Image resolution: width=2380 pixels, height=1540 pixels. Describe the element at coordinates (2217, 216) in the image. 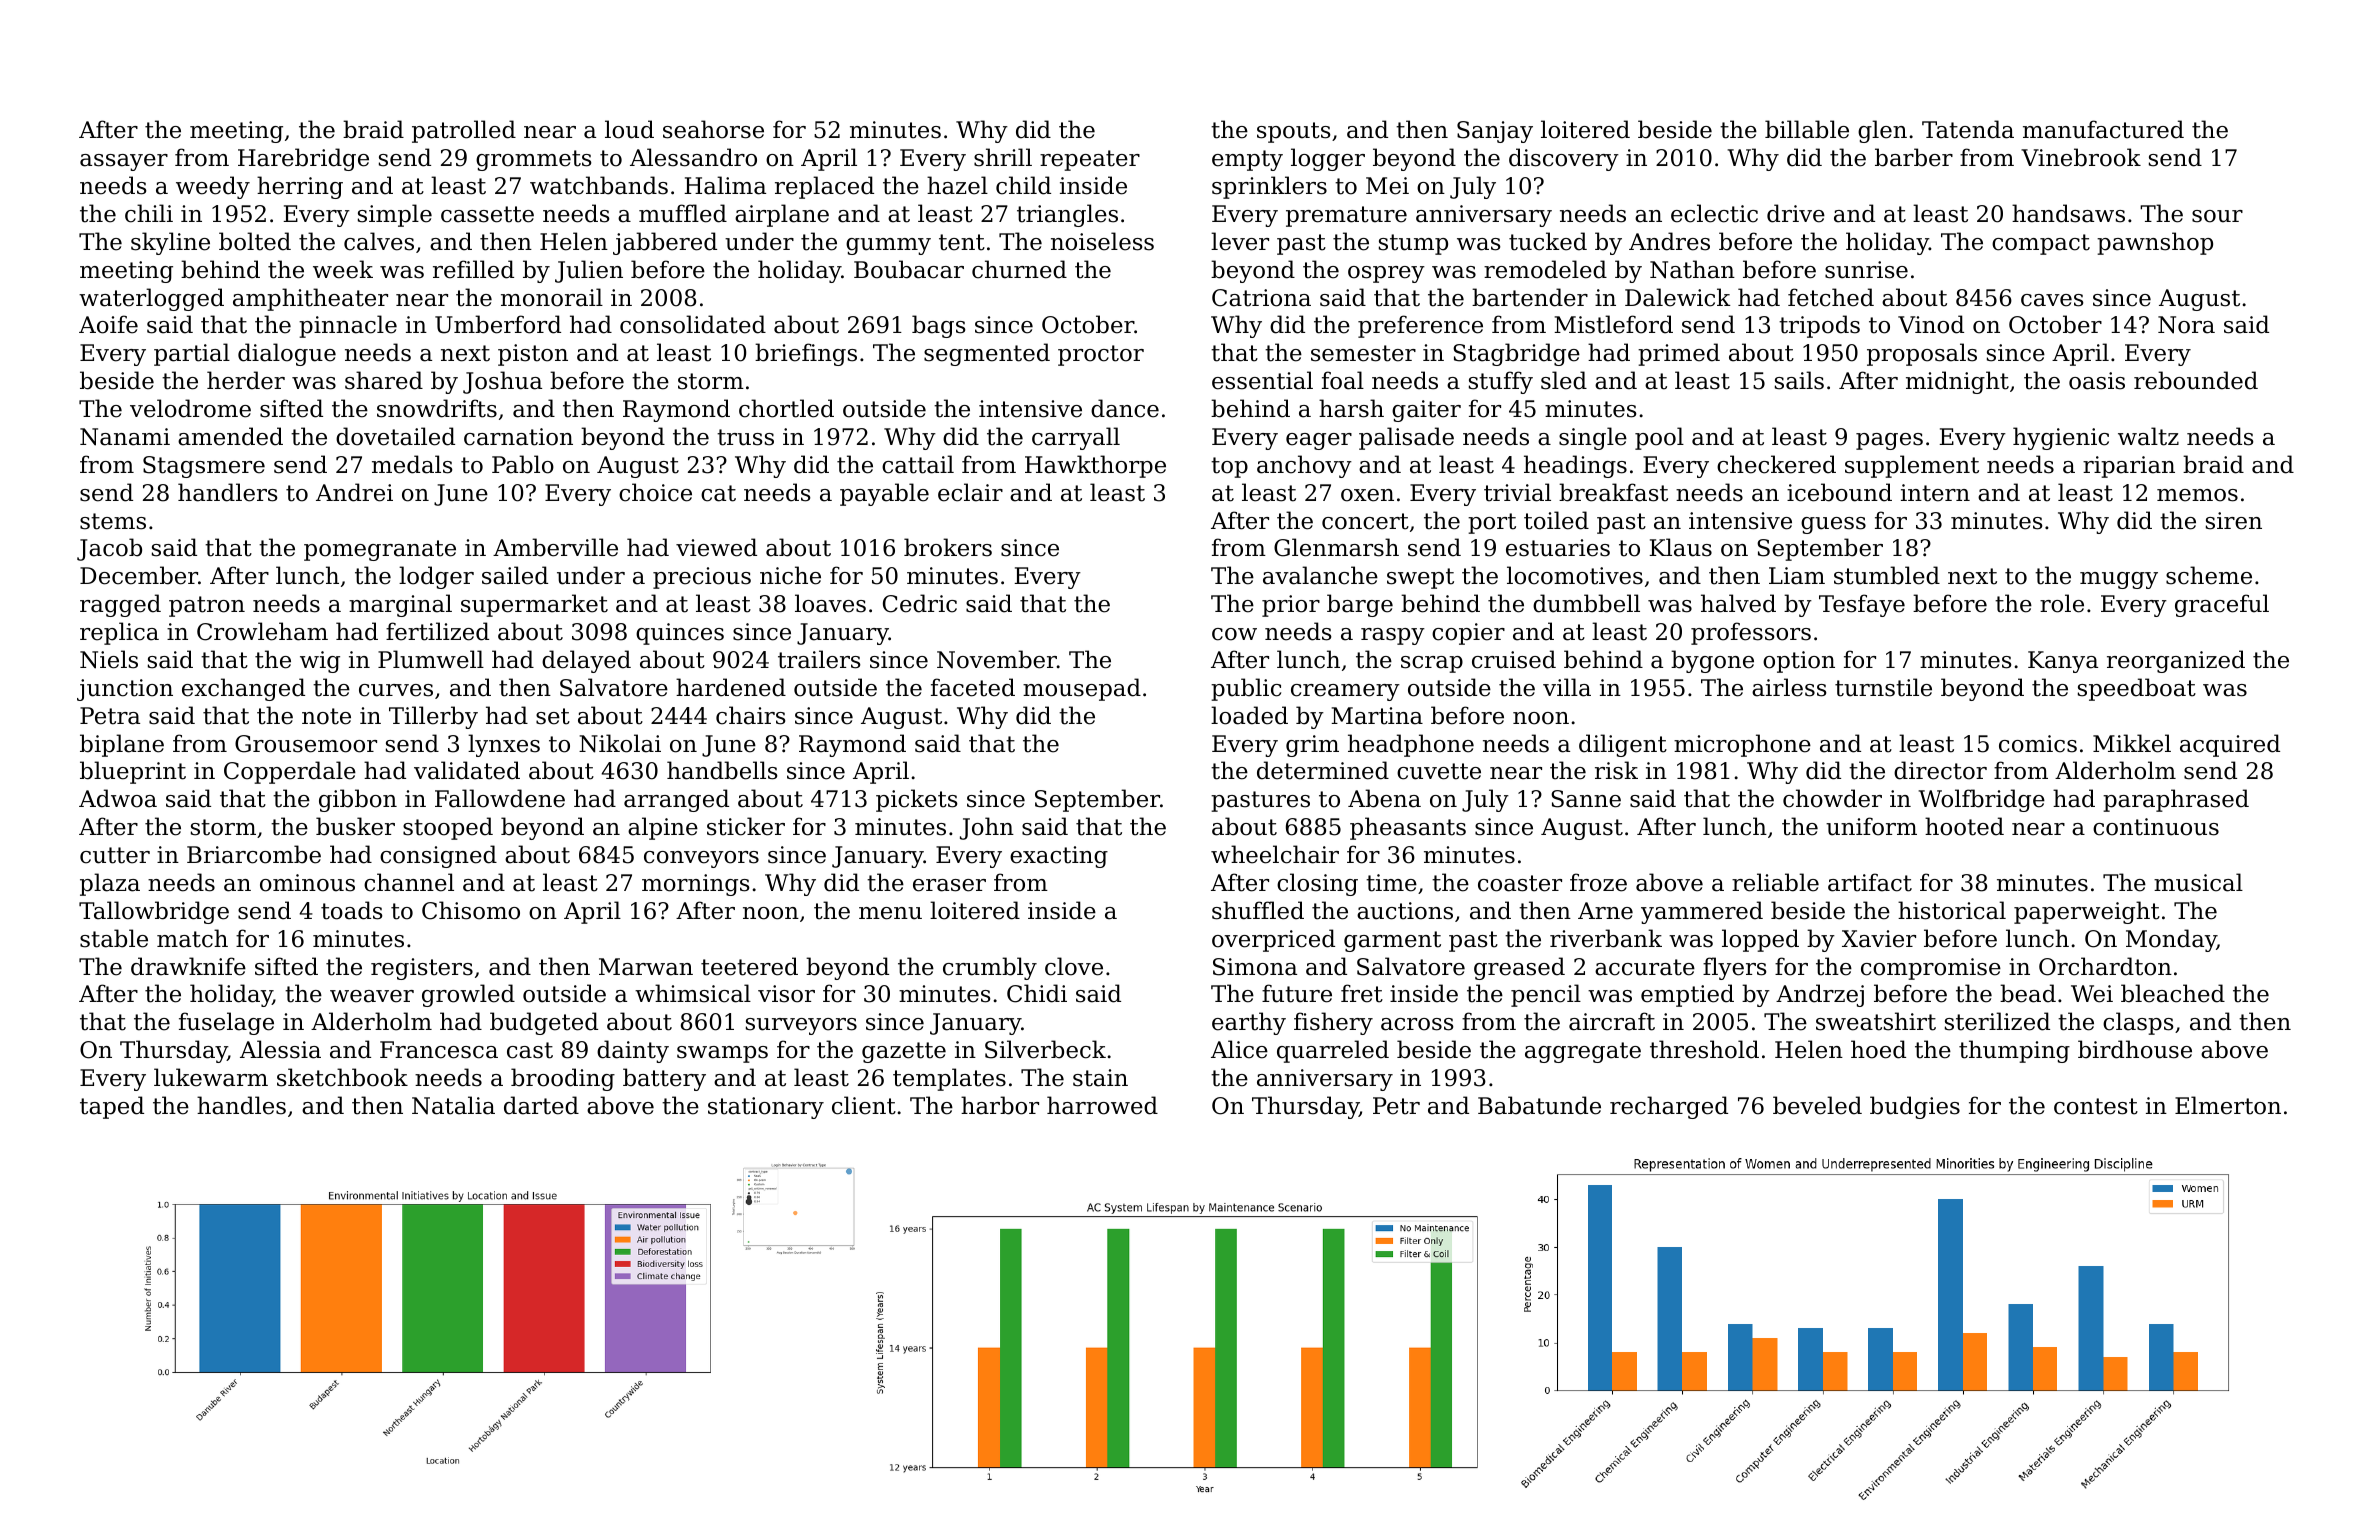

I see `sour` at that location.
